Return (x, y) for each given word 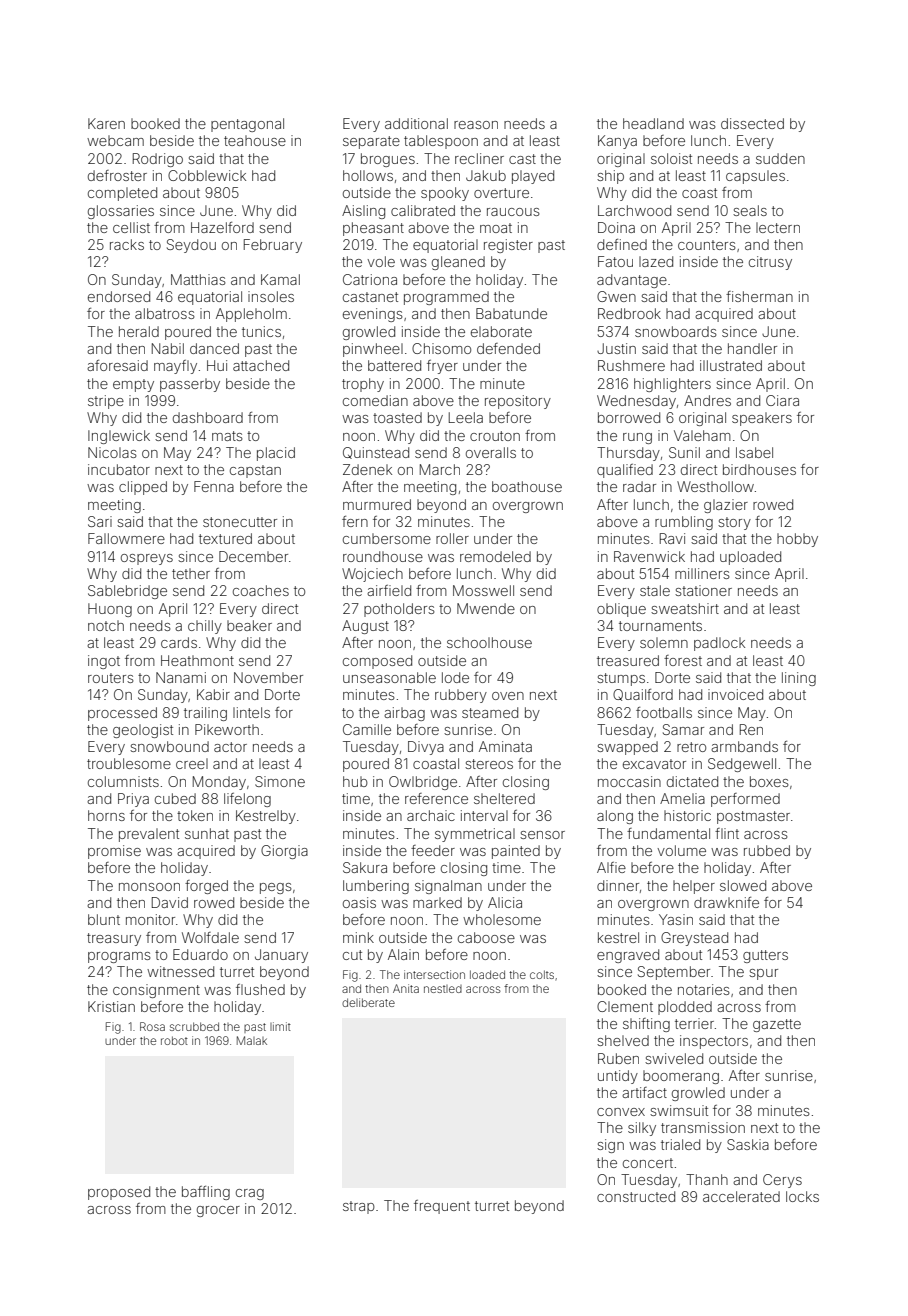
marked (437, 902)
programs (119, 957)
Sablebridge (127, 592)
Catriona (370, 279)
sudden (780, 158)
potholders (399, 610)
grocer (218, 1211)
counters (707, 245)
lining (799, 679)
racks (127, 244)
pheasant (373, 229)
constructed (636, 1196)
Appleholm (251, 315)
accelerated (741, 1196)
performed (745, 800)
